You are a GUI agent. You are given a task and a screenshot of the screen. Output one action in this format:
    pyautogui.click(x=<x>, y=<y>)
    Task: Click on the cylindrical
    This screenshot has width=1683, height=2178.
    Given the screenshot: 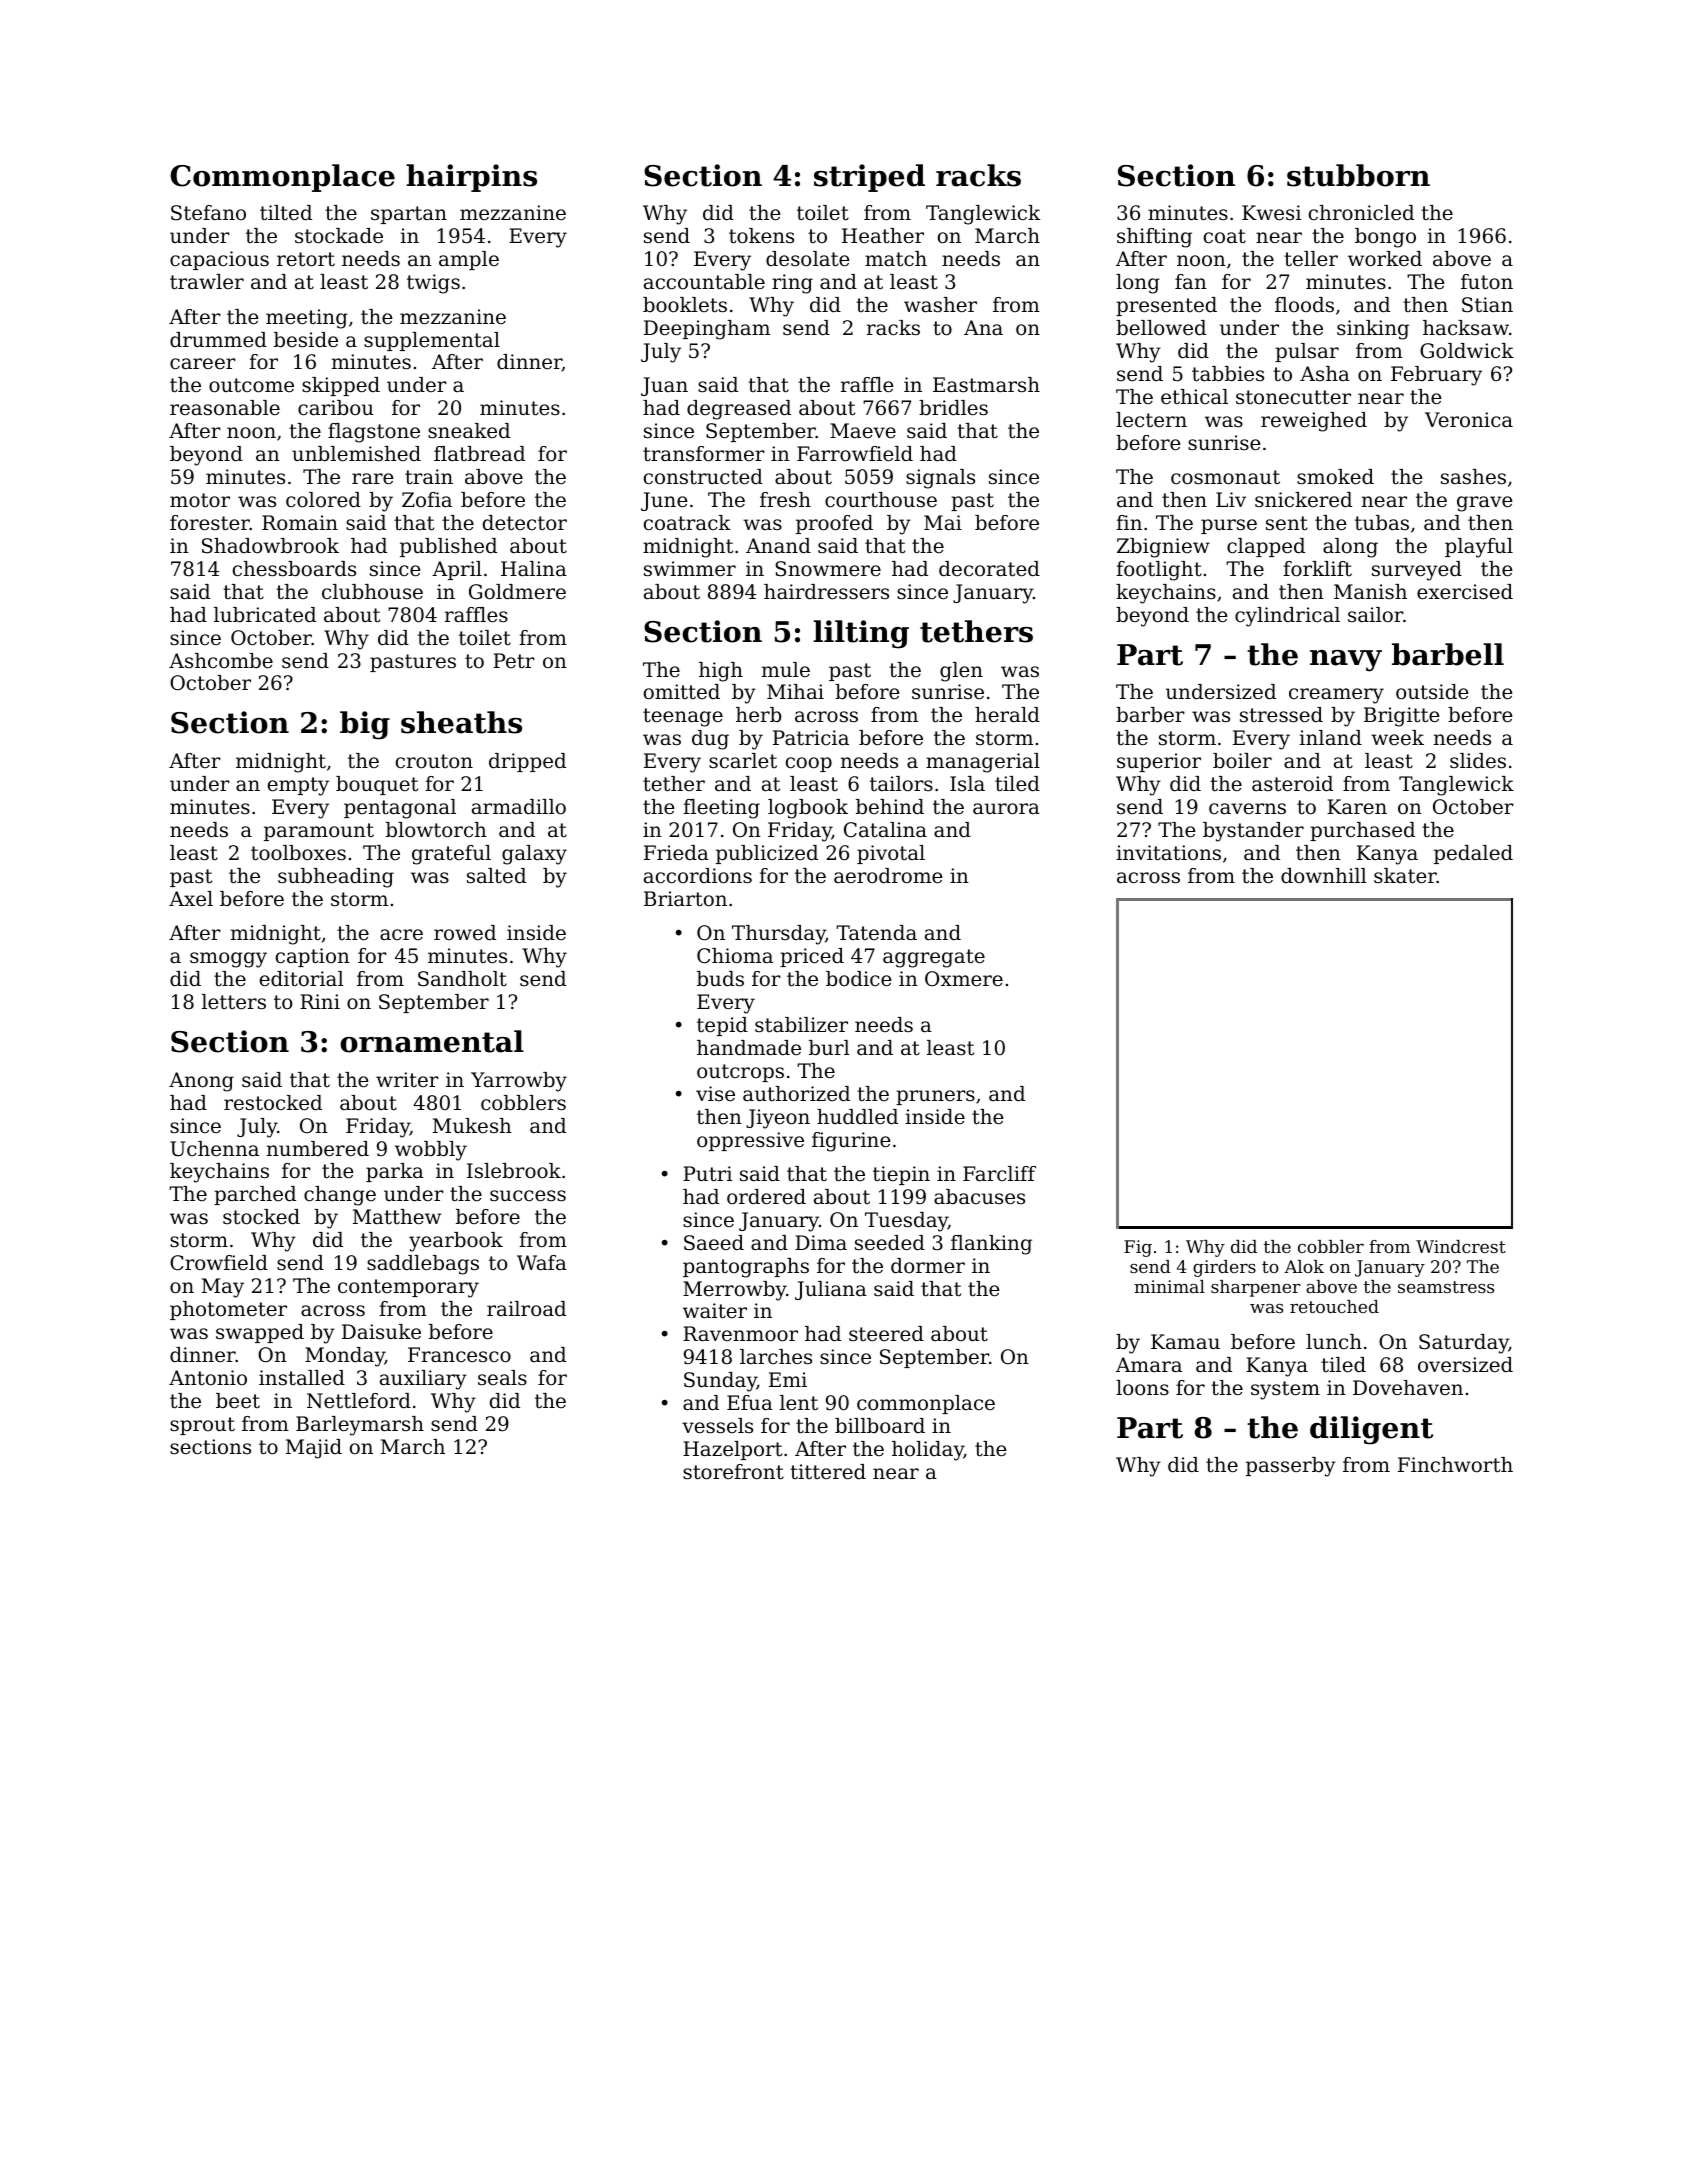 What is the action you would take?
    pyautogui.click(x=1287, y=617)
